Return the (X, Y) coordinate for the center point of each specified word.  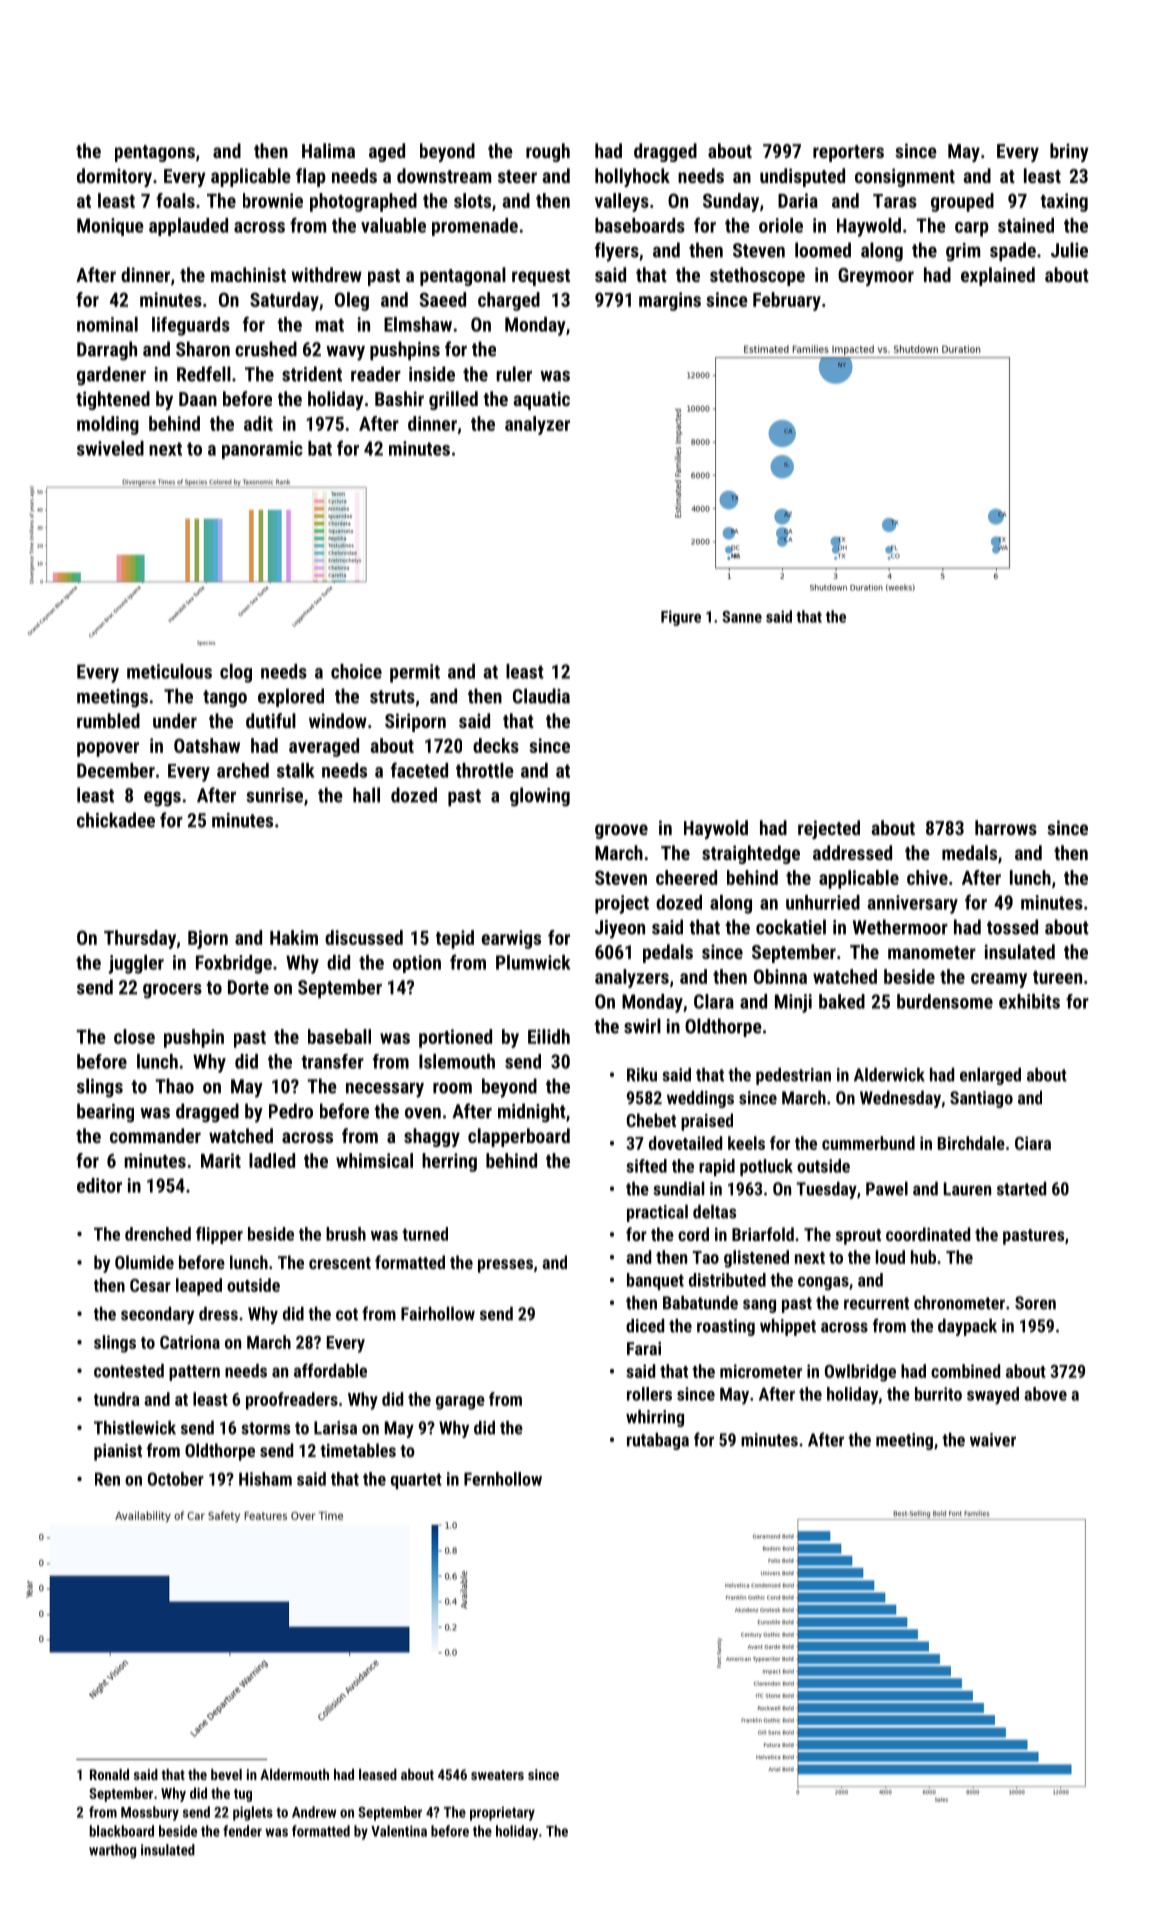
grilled (453, 400)
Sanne (742, 617)
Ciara (1033, 1143)
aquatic (541, 400)
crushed (266, 349)
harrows (1006, 827)
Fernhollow (503, 1479)
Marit (221, 1160)
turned (425, 1234)
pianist (118, 1452)
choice (356, 671)
